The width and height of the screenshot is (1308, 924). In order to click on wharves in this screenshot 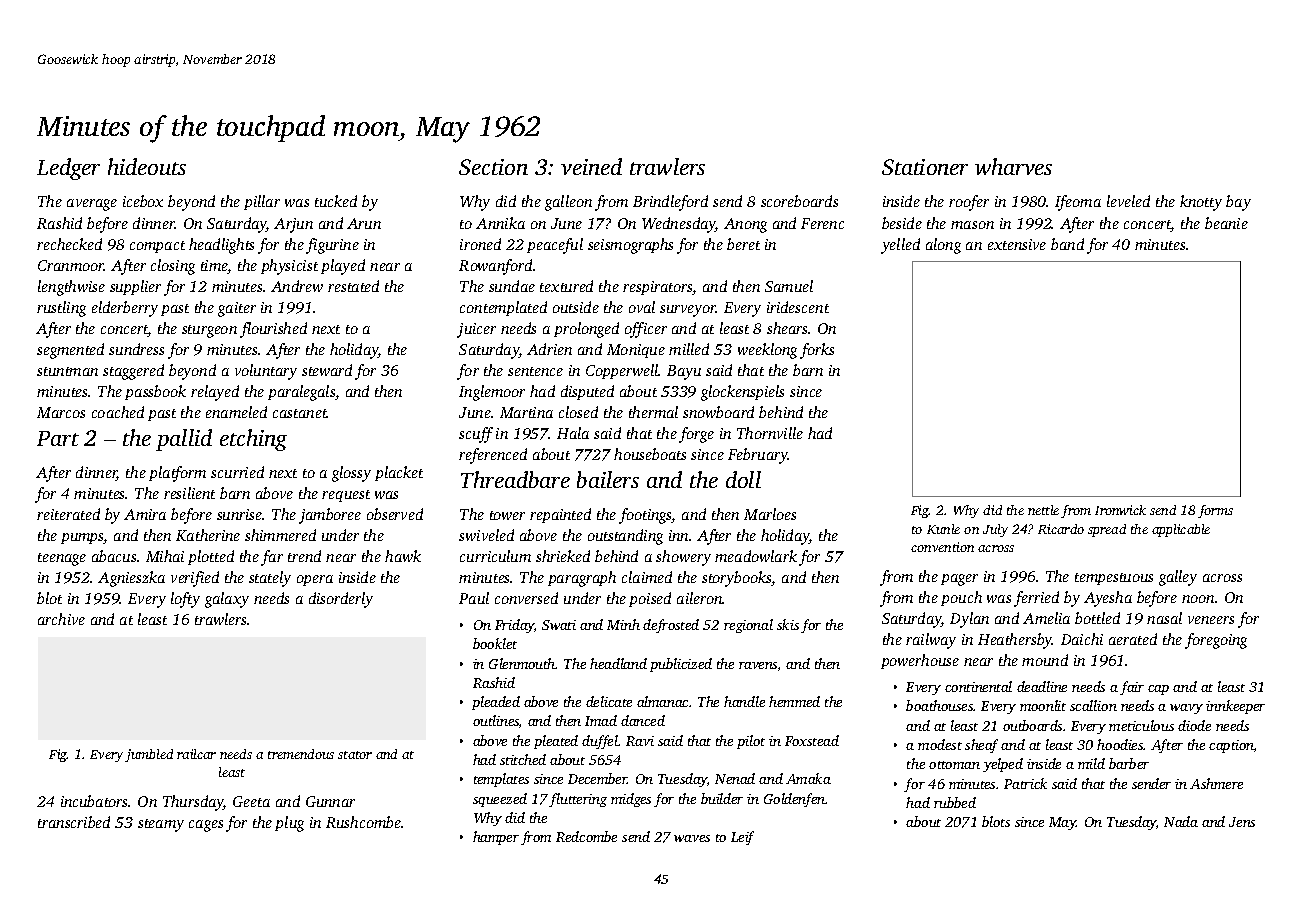, I will do `click(1013, 166)`.
